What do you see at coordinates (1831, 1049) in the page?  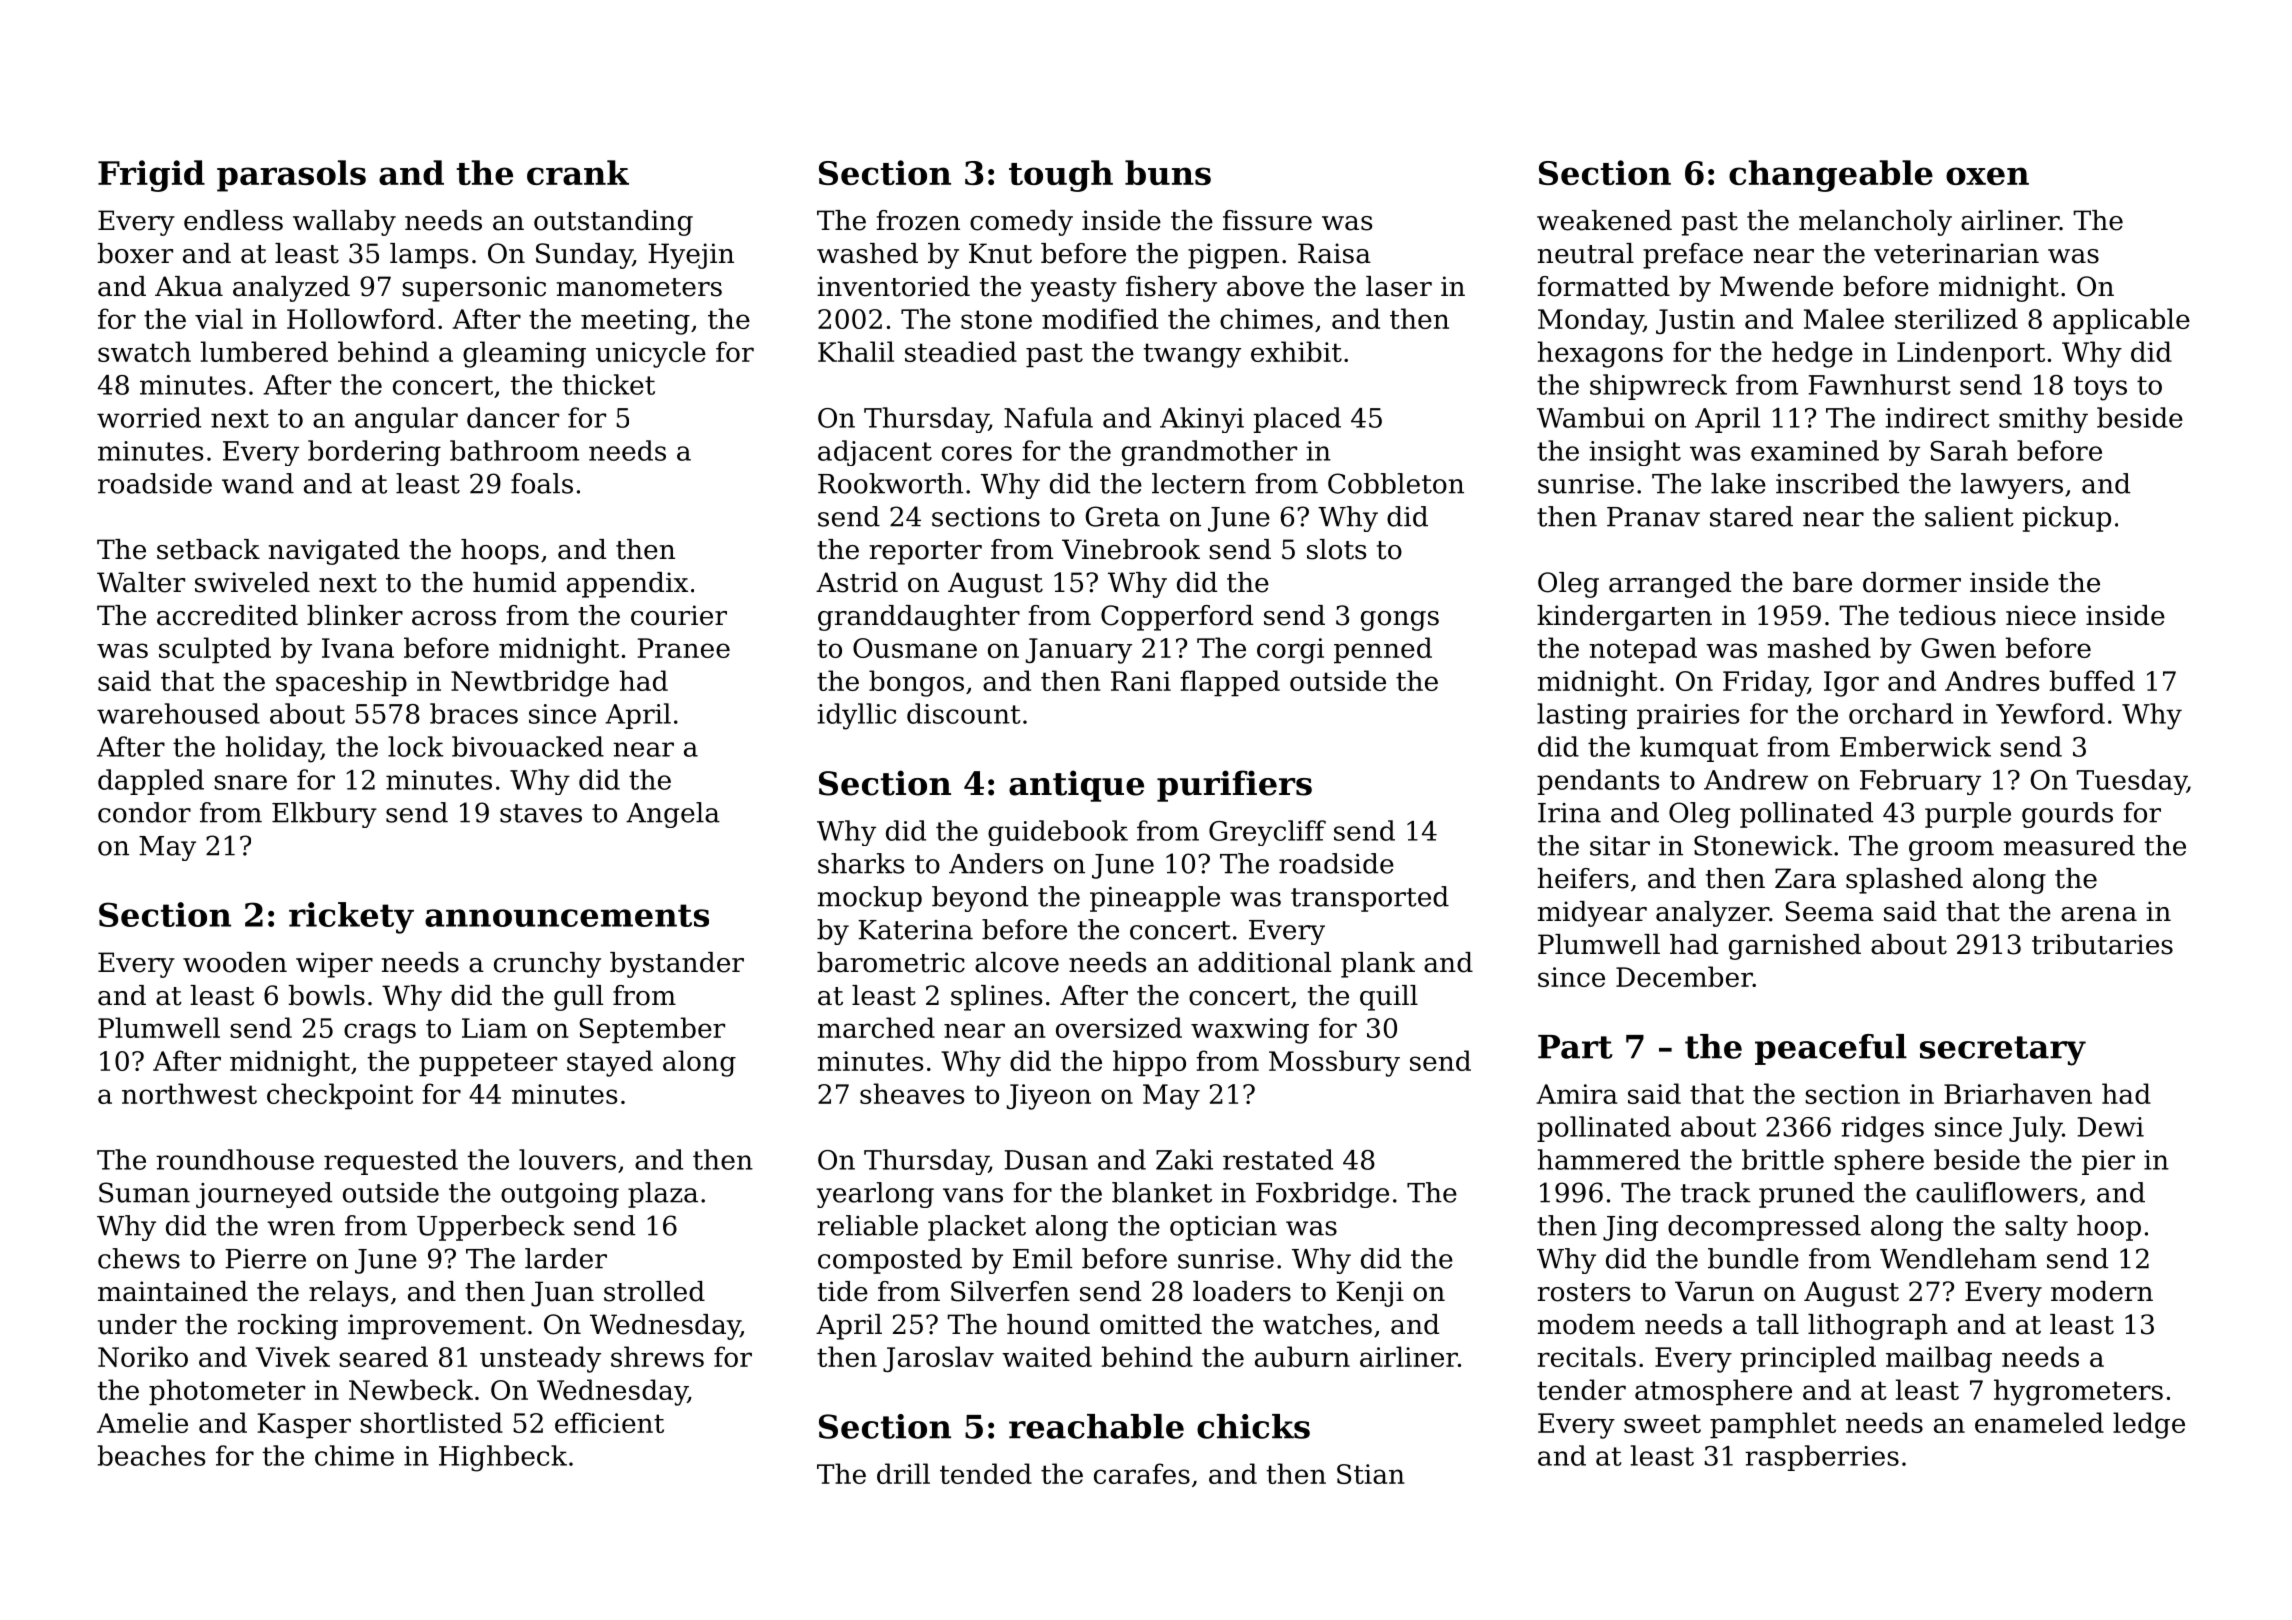 I see `peaceful` at bounding box center [1831, 1049].
